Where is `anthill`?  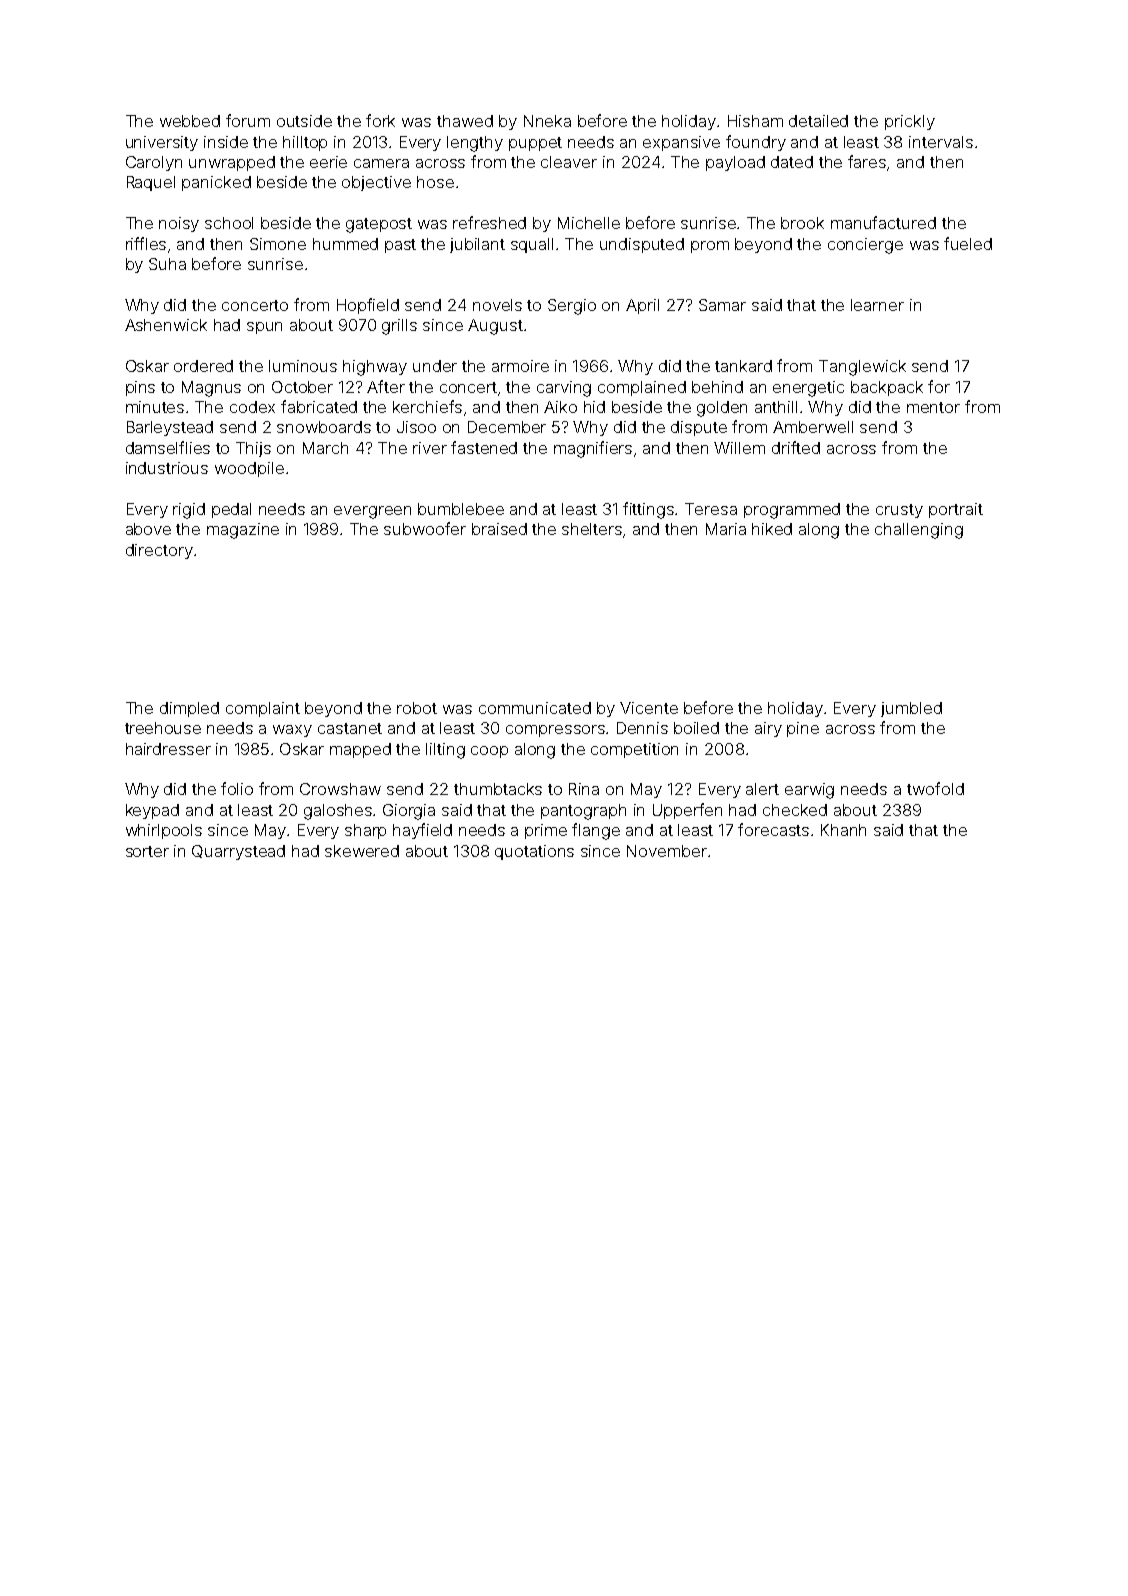 anthill is located at coordinates (776, 407).
